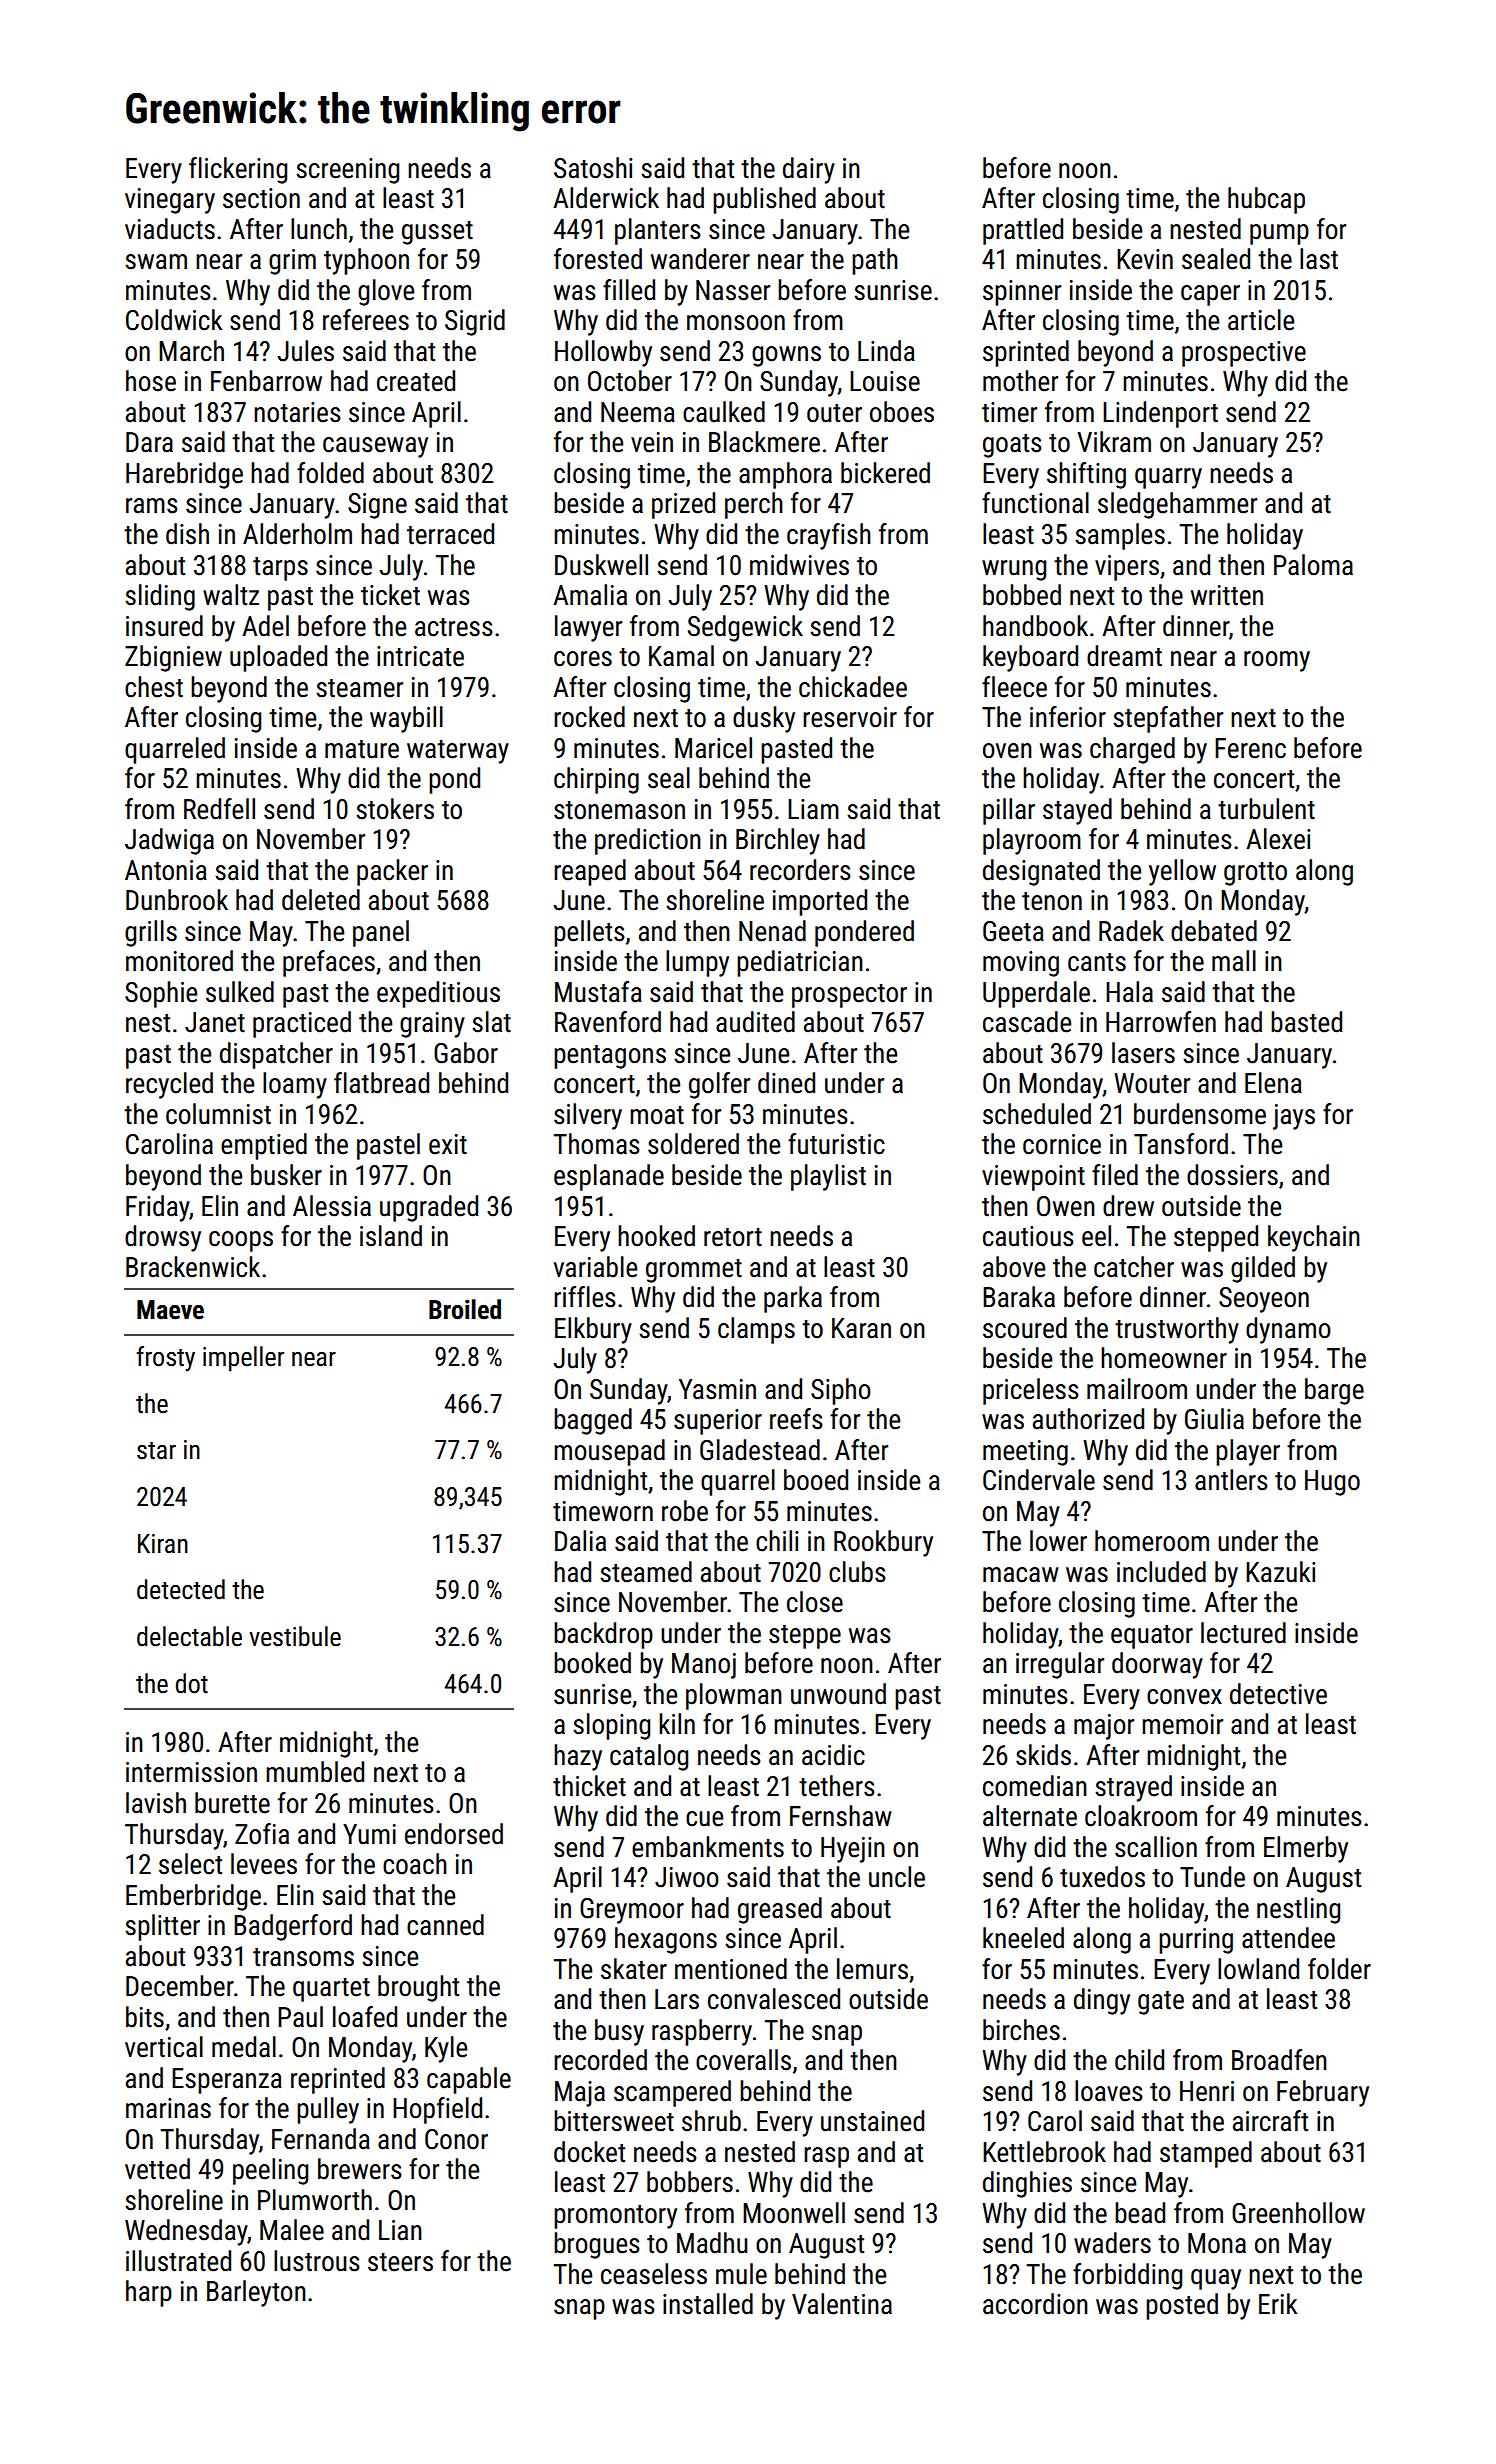 Image resolution: width=1496 pixels, height=2464 pixels. Describe the element at coordinates (1077, 811) in the image. I see `stayed` at that location.
